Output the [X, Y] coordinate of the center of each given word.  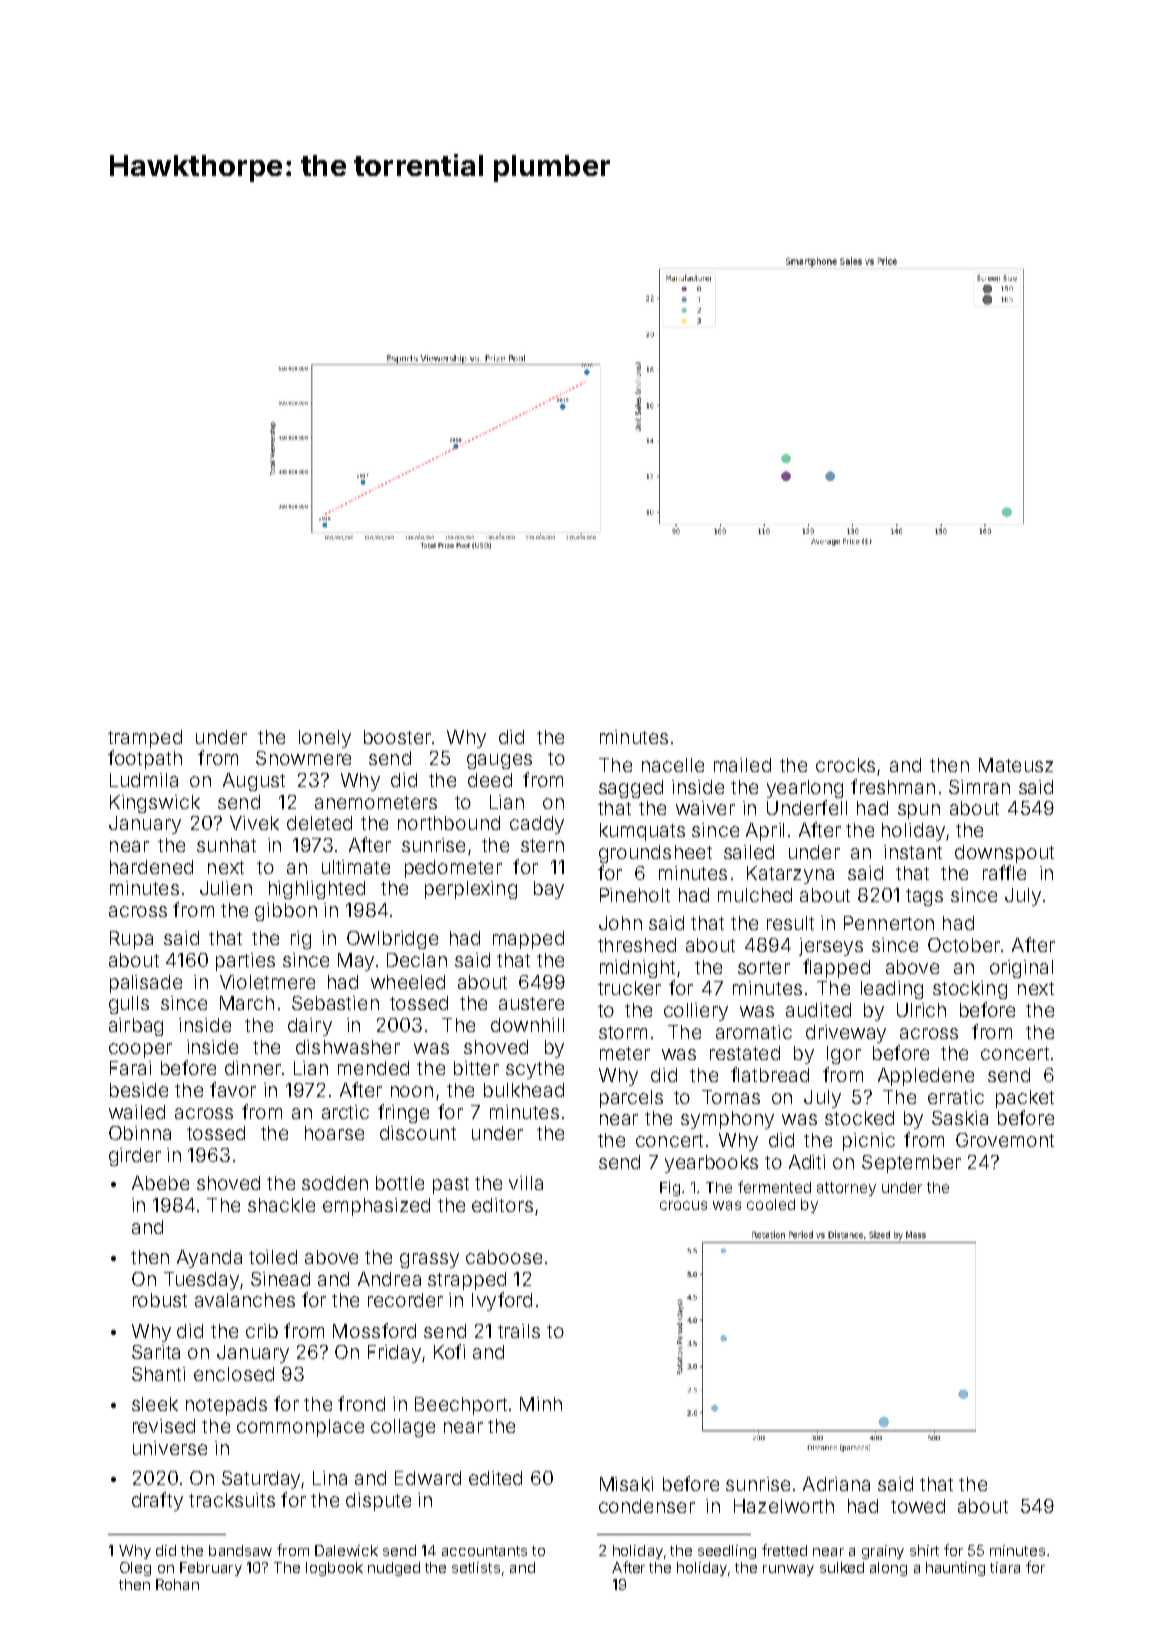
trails [519, 1331]
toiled [273, 1257]
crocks [845, 765]
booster [397, 737]
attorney [846, 1189]
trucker [629, 988]
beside [139, 1090]
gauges [499, 761]
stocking [970, 990]
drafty [157, 1501]
